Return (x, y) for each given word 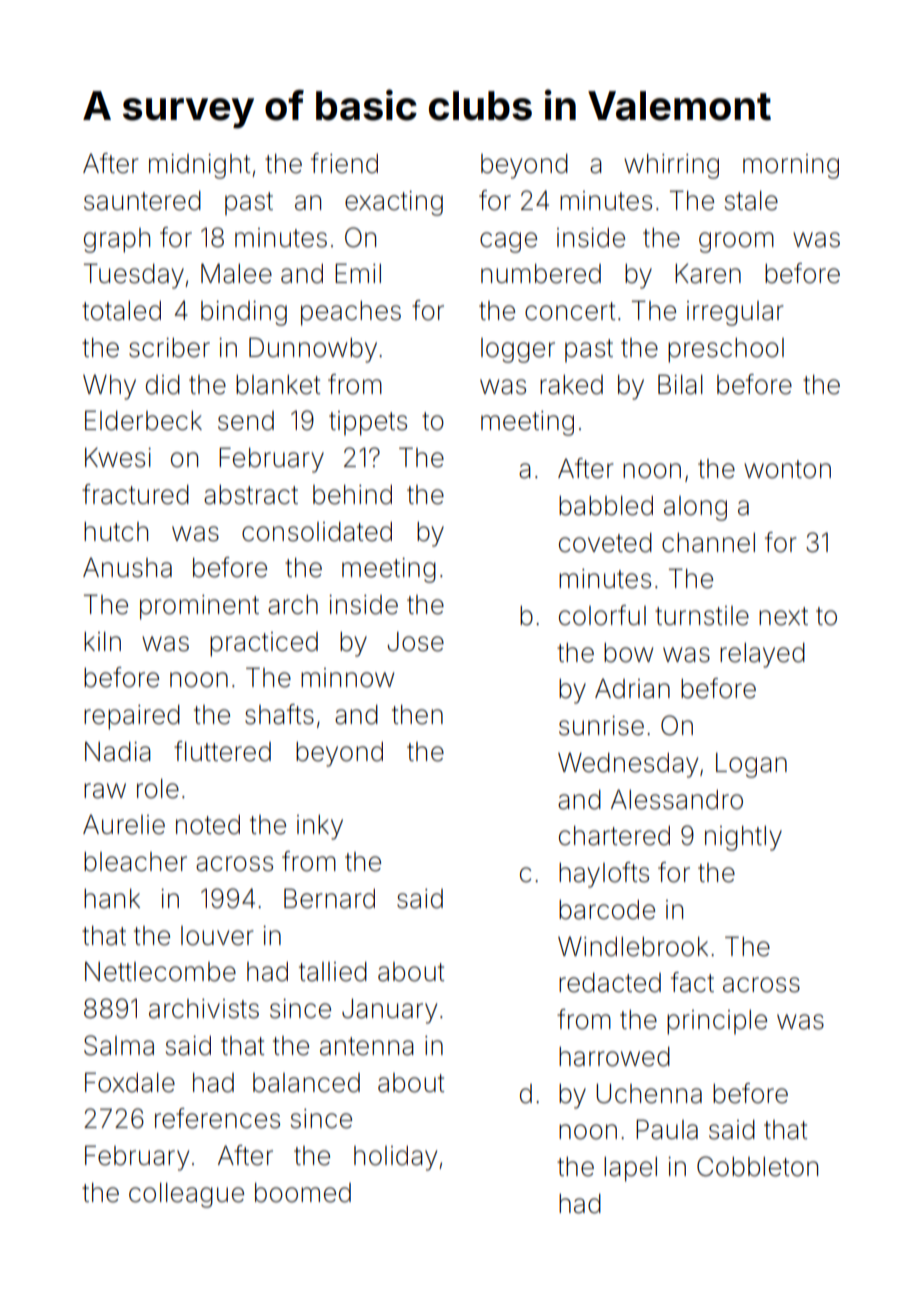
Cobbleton (757, 1166)
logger (518, 350)
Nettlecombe (160, 972)
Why (109, 387)
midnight (199, 166)
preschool (726, 350)
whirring (671, 166)
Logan (751, 765)
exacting (394, 203)
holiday (395, 1158)
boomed (303, 1193)
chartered (614, 836)
